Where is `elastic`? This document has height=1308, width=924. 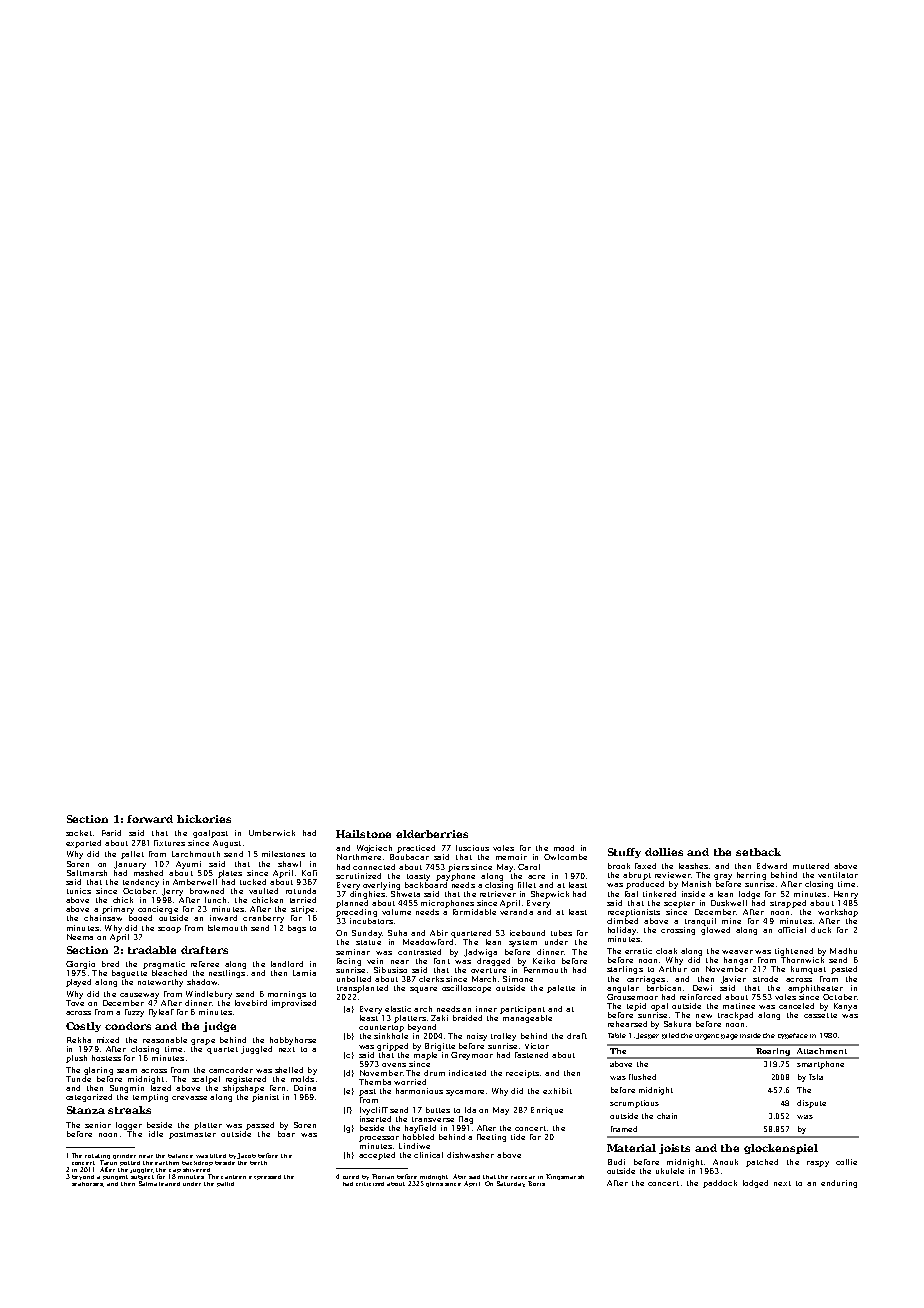
elastic is located at coordinates (398, 1009).
